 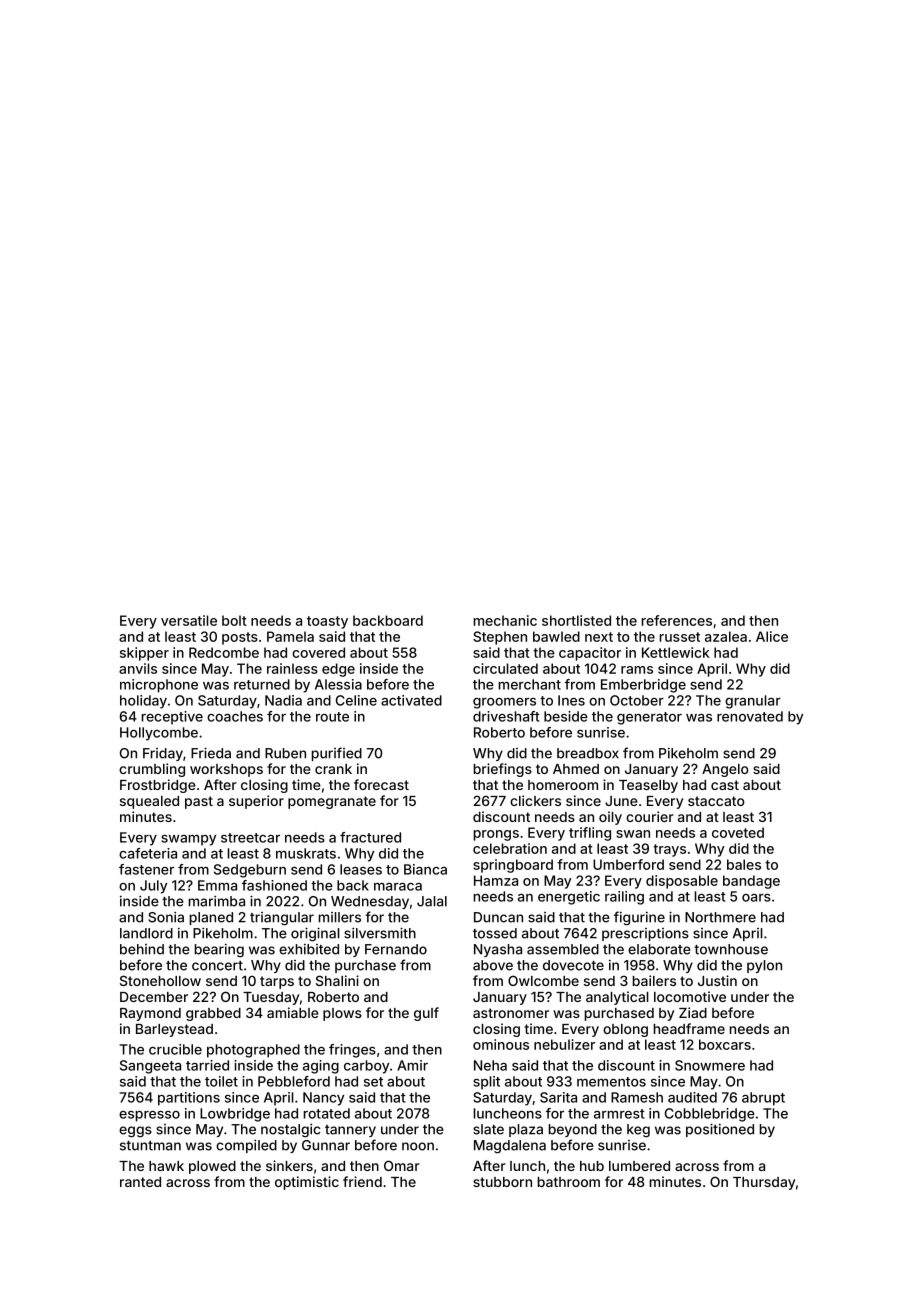 What do you see at coordinates (361, 869) in the screenshot?
I see `leases` at bounding box center [361, 869].
